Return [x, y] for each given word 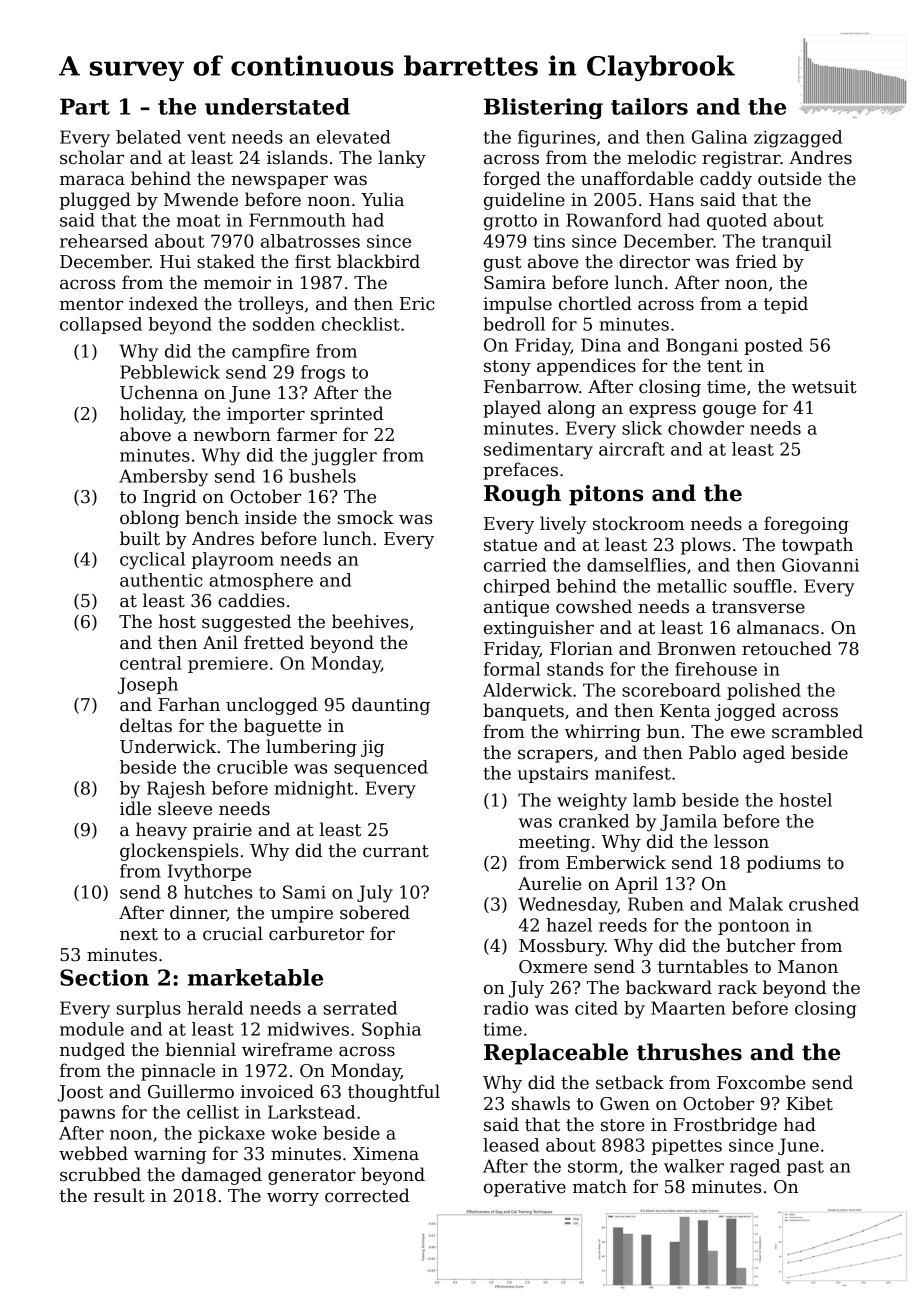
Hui [175, 262]
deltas [146, 725]
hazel [569, 925]
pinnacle [178, 1072]
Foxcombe [761, 1082]
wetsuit [824, 387]
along [572, 409]
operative [525, 1188]
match [600, 1186]
